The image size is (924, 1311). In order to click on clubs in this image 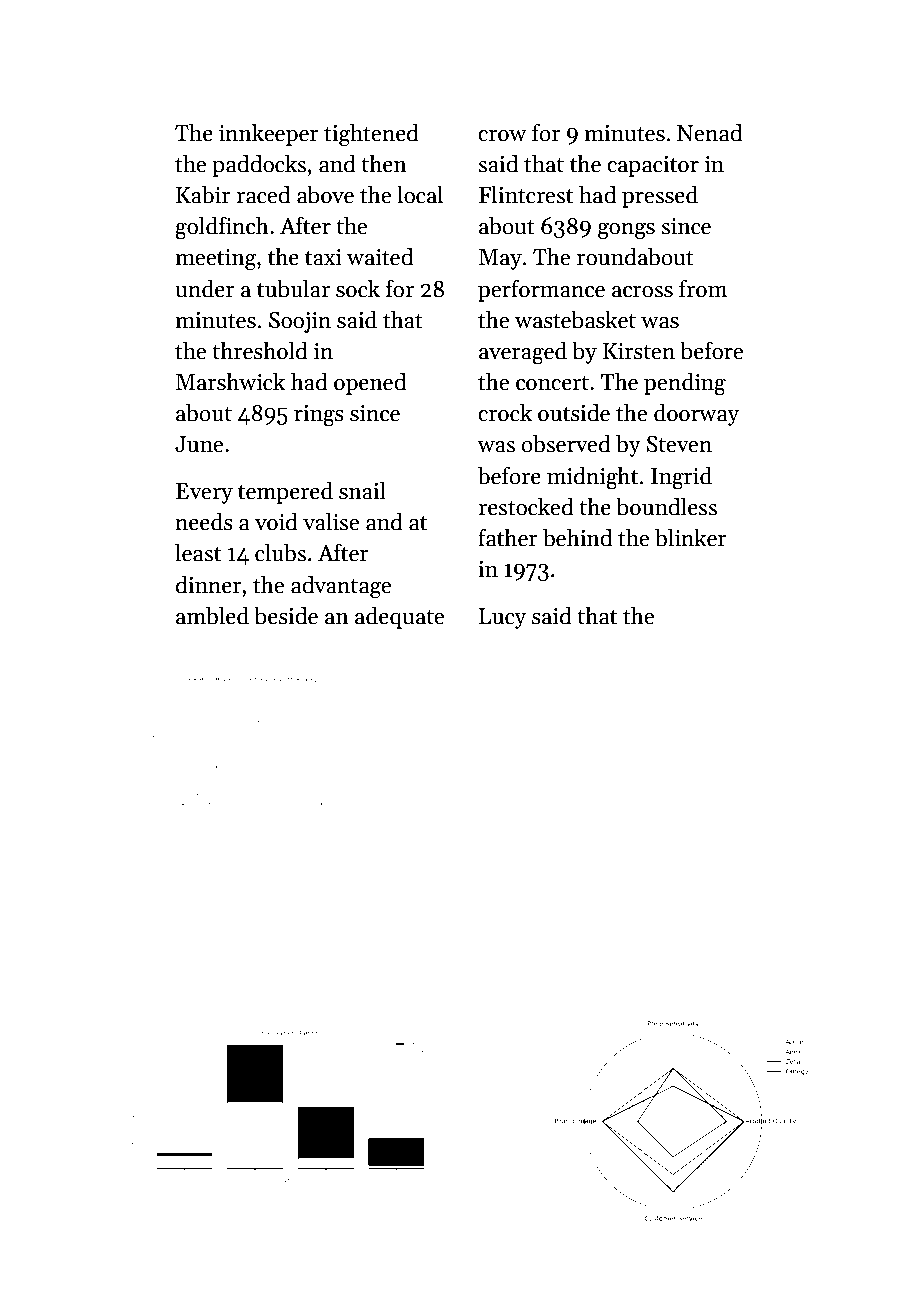, I will do `click(280, 552)`.
